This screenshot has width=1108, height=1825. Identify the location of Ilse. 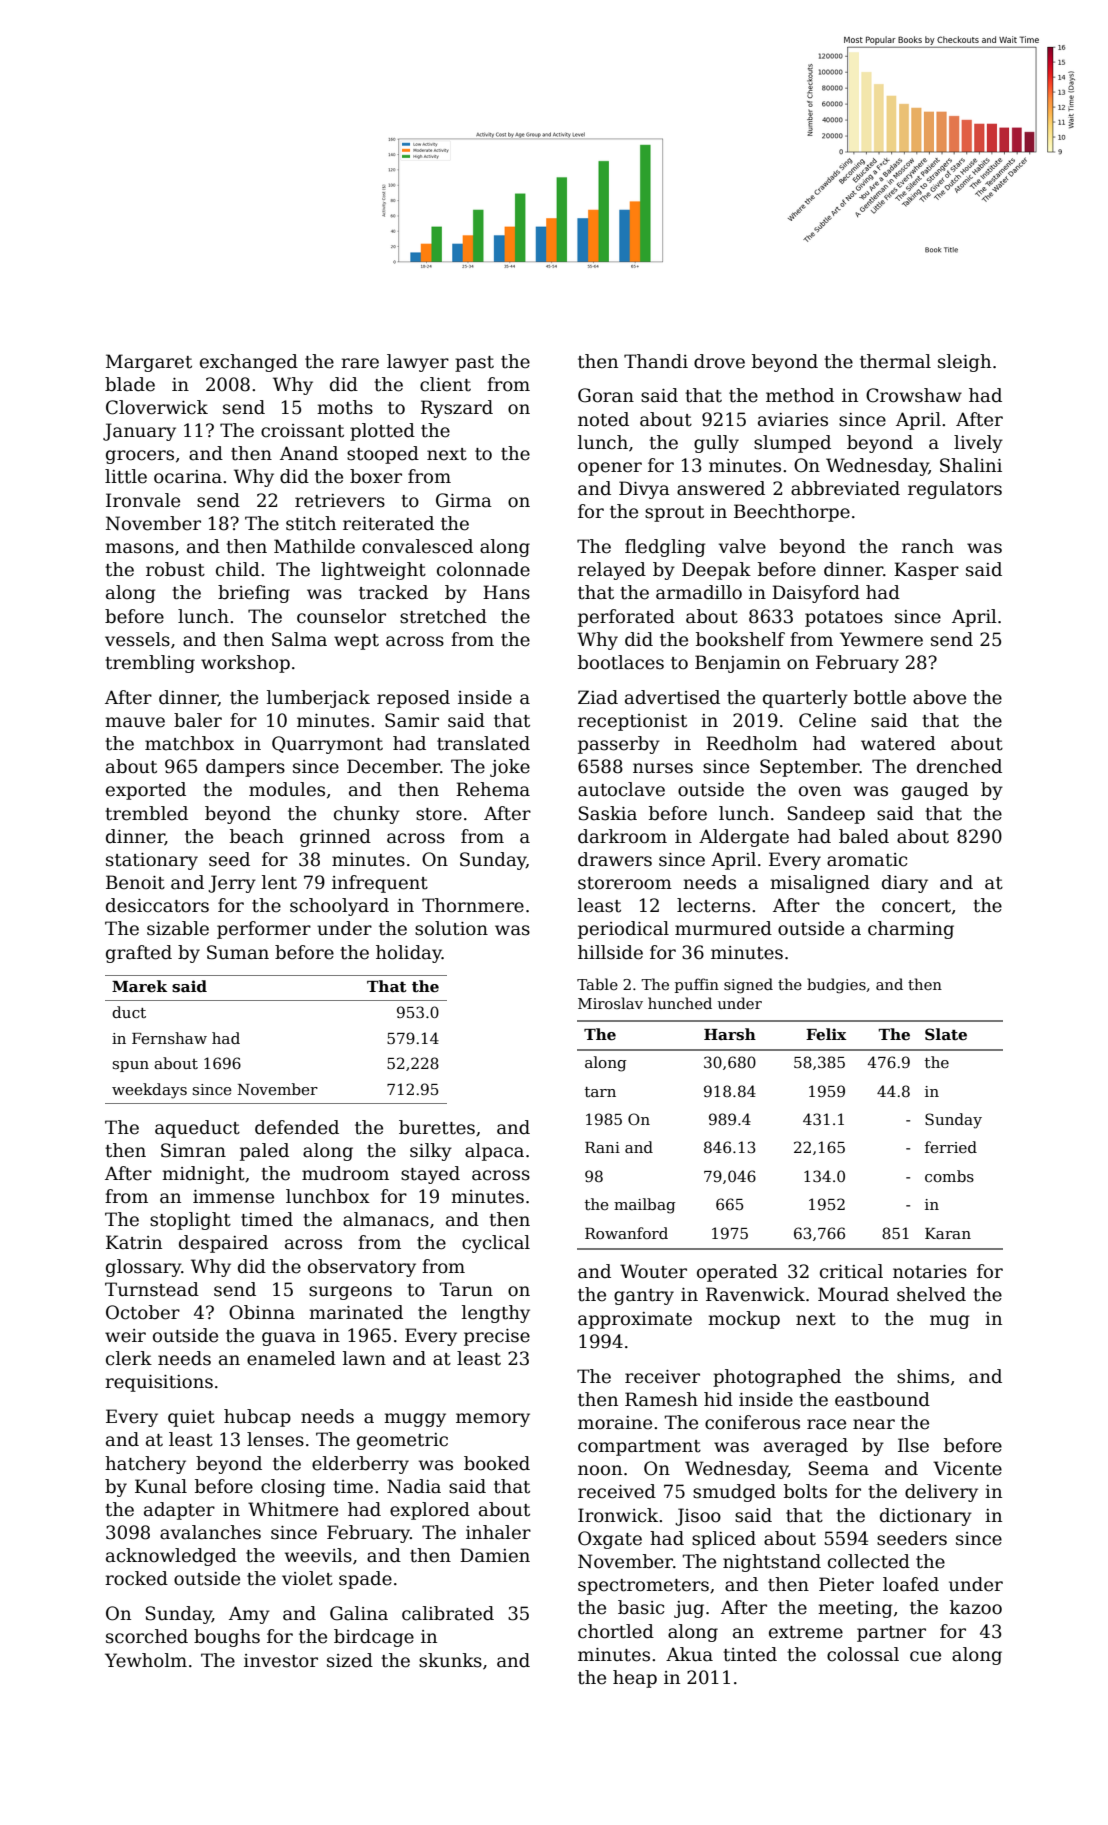
(913, 1445).
